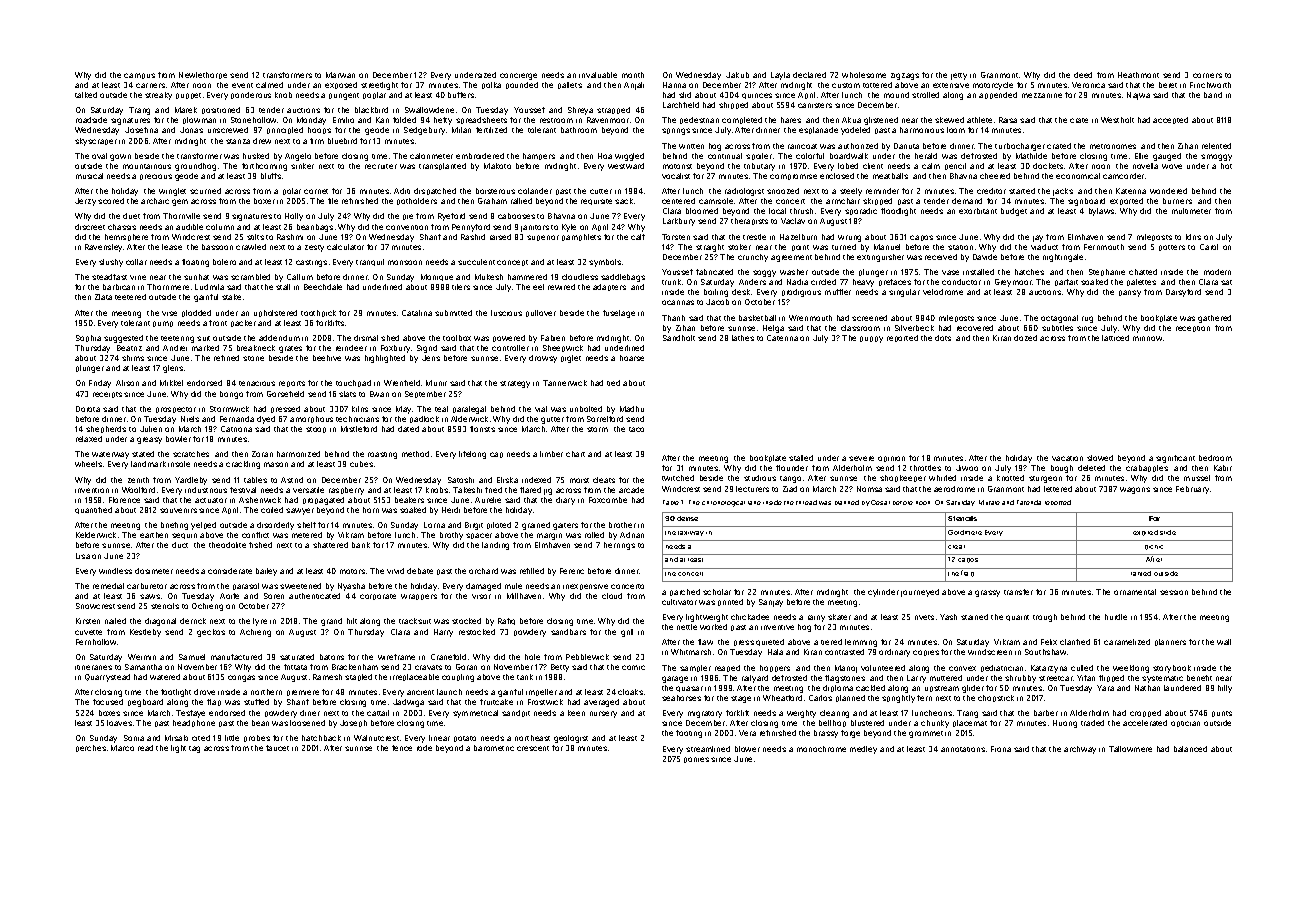  What do you see at coordinates (713, 627) in the screenshot?
I see `worked` at bounding box center [713, 627].
